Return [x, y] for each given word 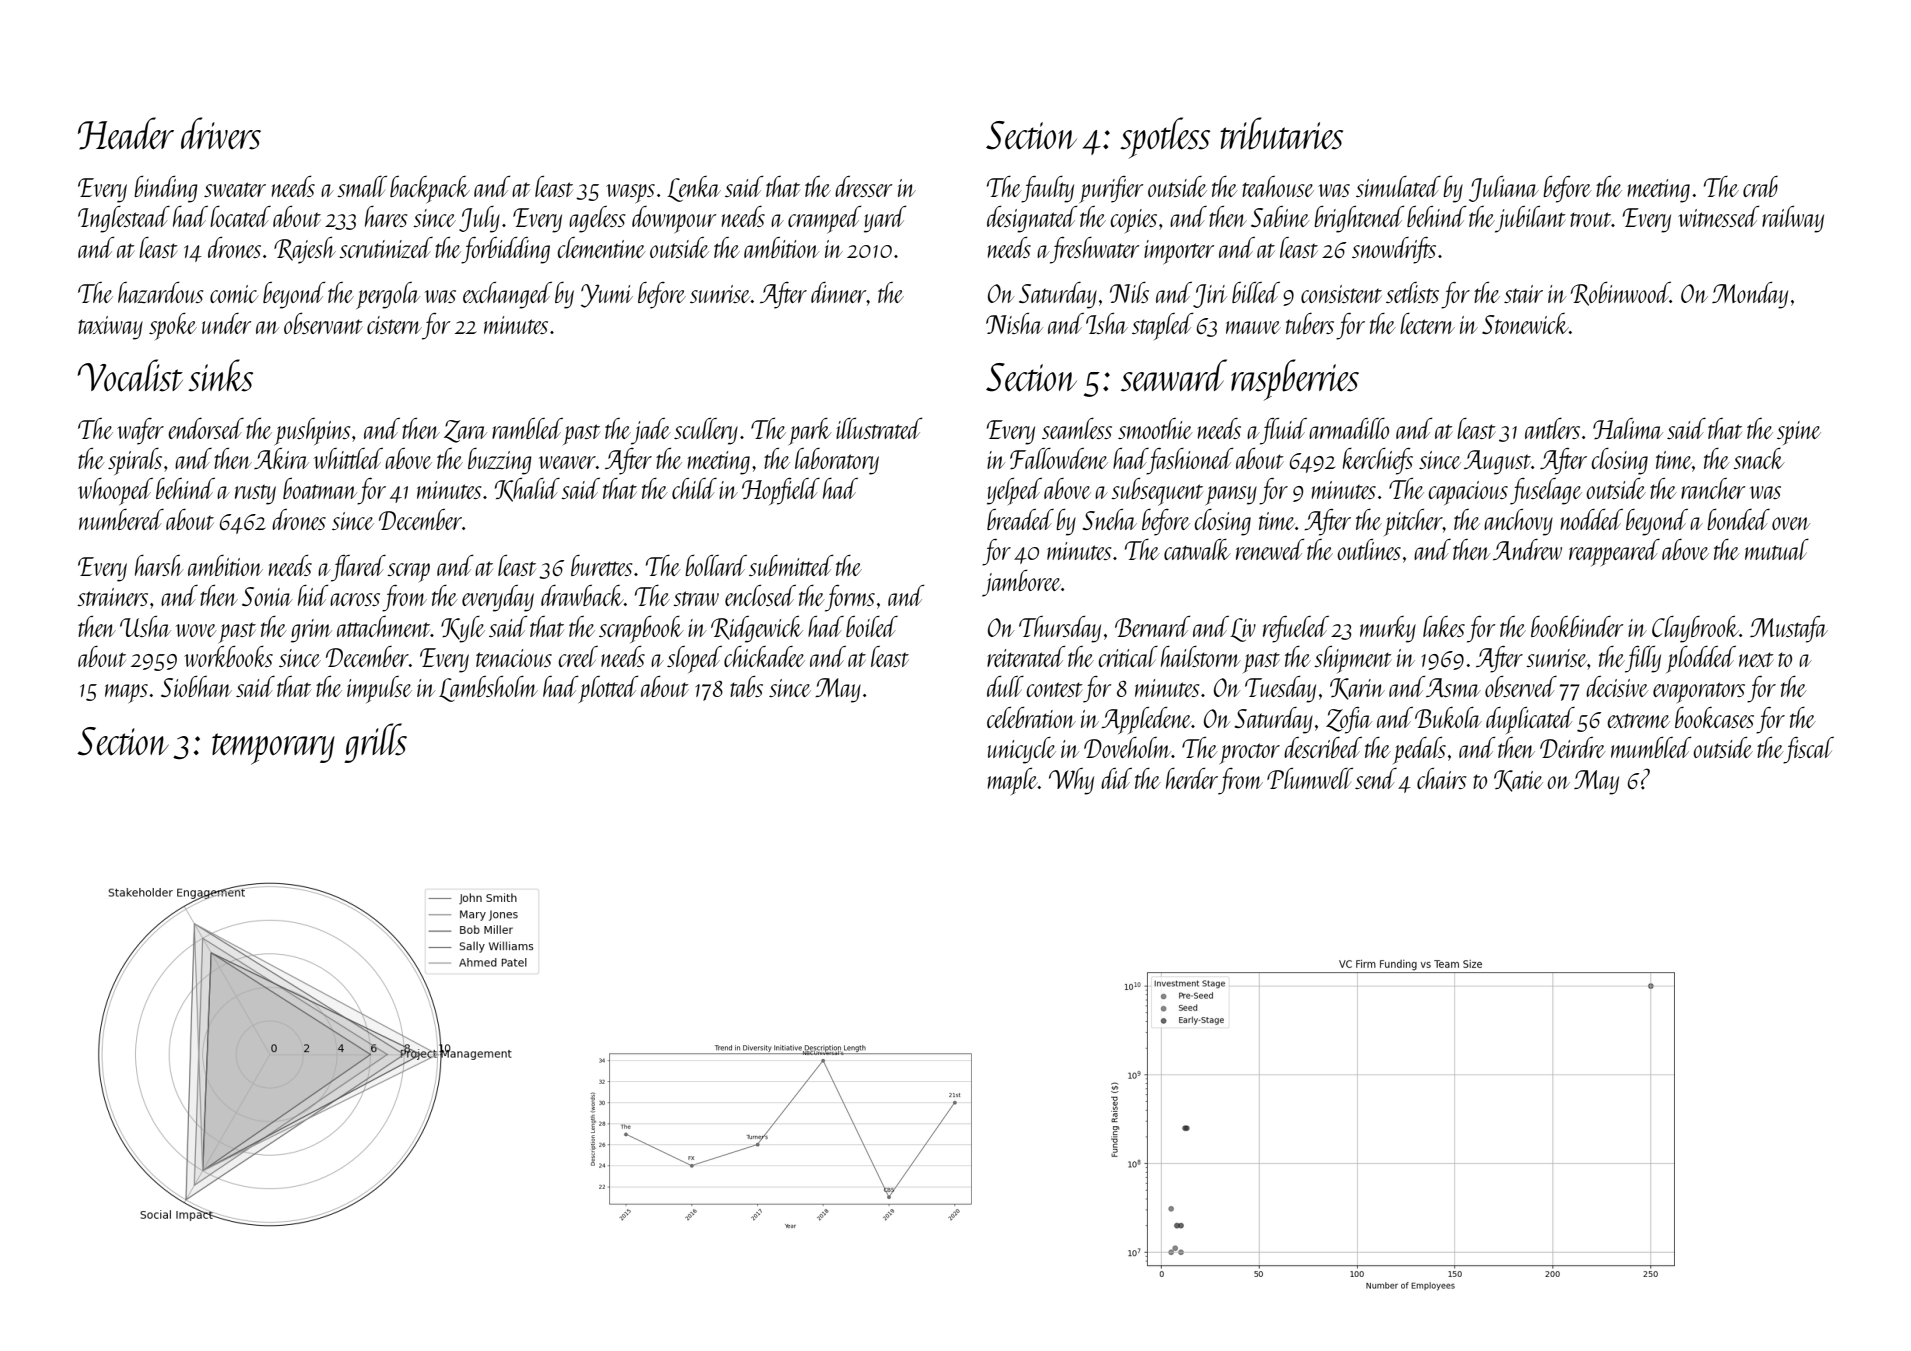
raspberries [1295, 380]
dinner [839, 292]
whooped [115, 491]
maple [1012, 781]
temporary [273, 749]
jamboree [1021, 583]
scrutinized [386, 247]
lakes [1444, 626]
